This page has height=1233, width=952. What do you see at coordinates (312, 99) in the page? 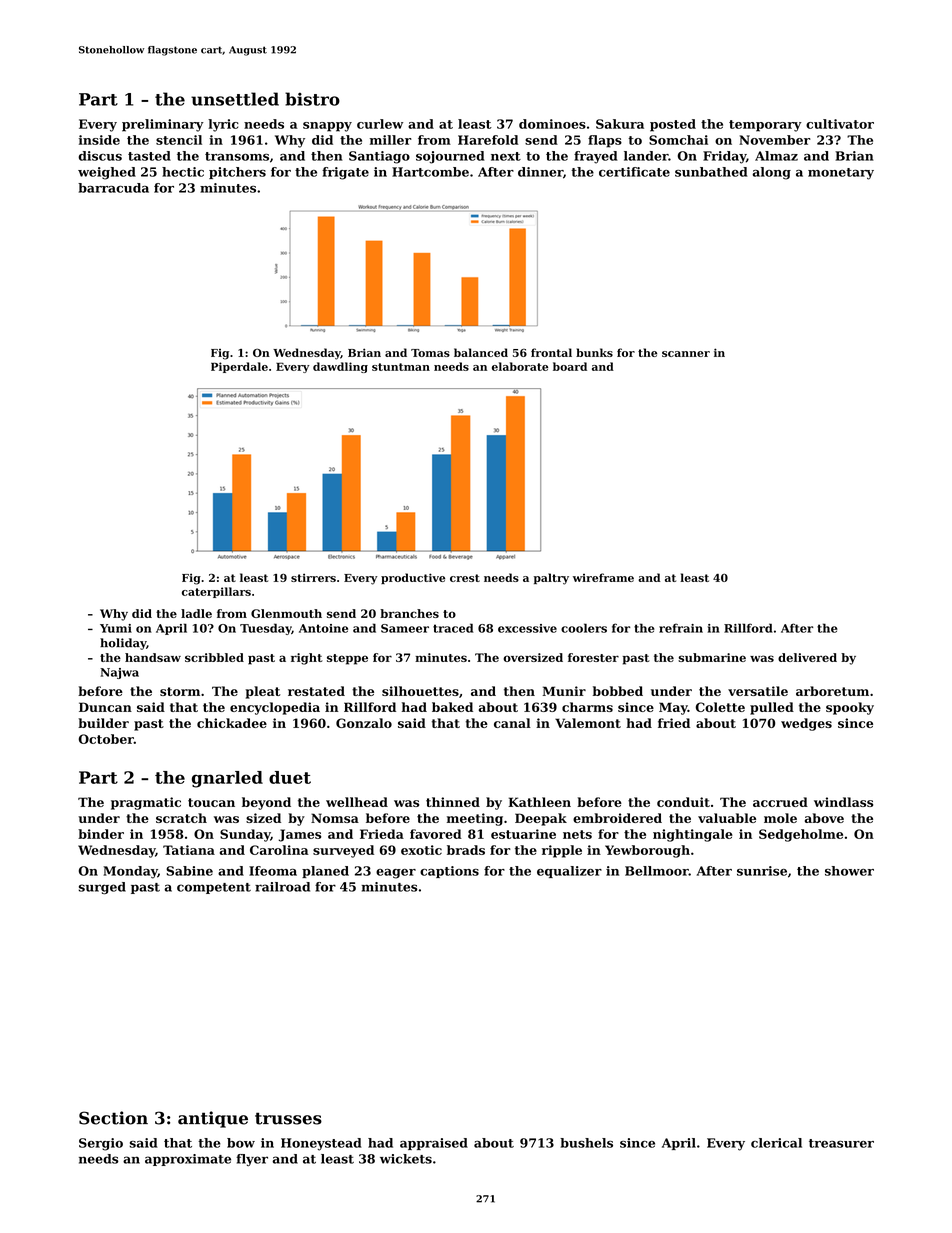
I see `bistro` at bounding box center [312, 99].
